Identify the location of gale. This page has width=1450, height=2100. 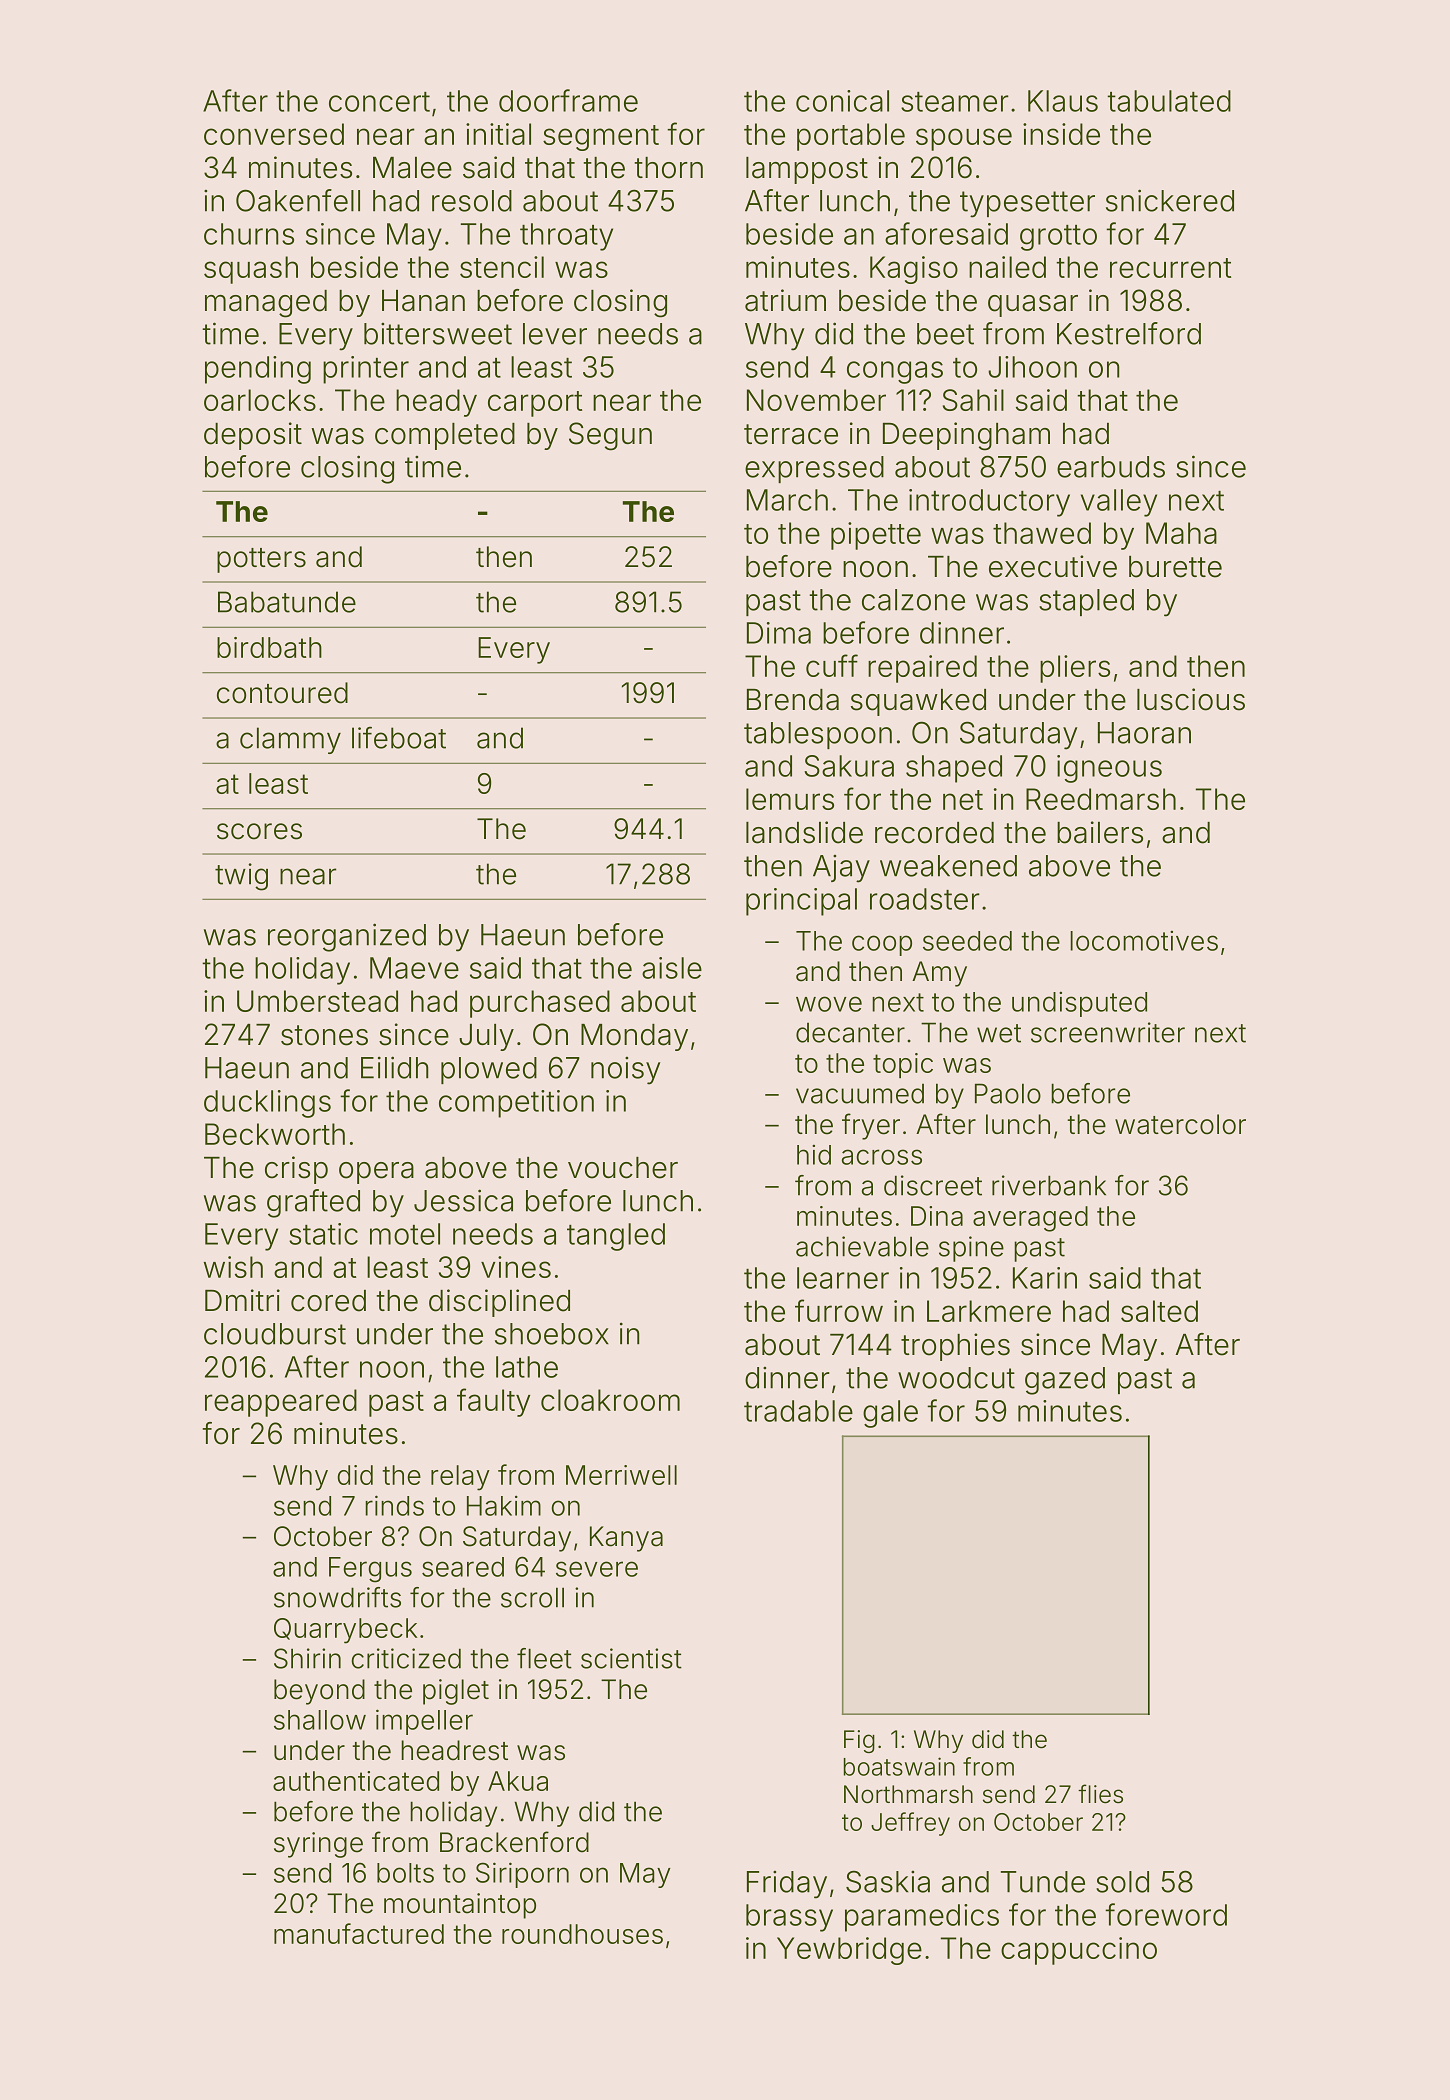
(890, 1414).
